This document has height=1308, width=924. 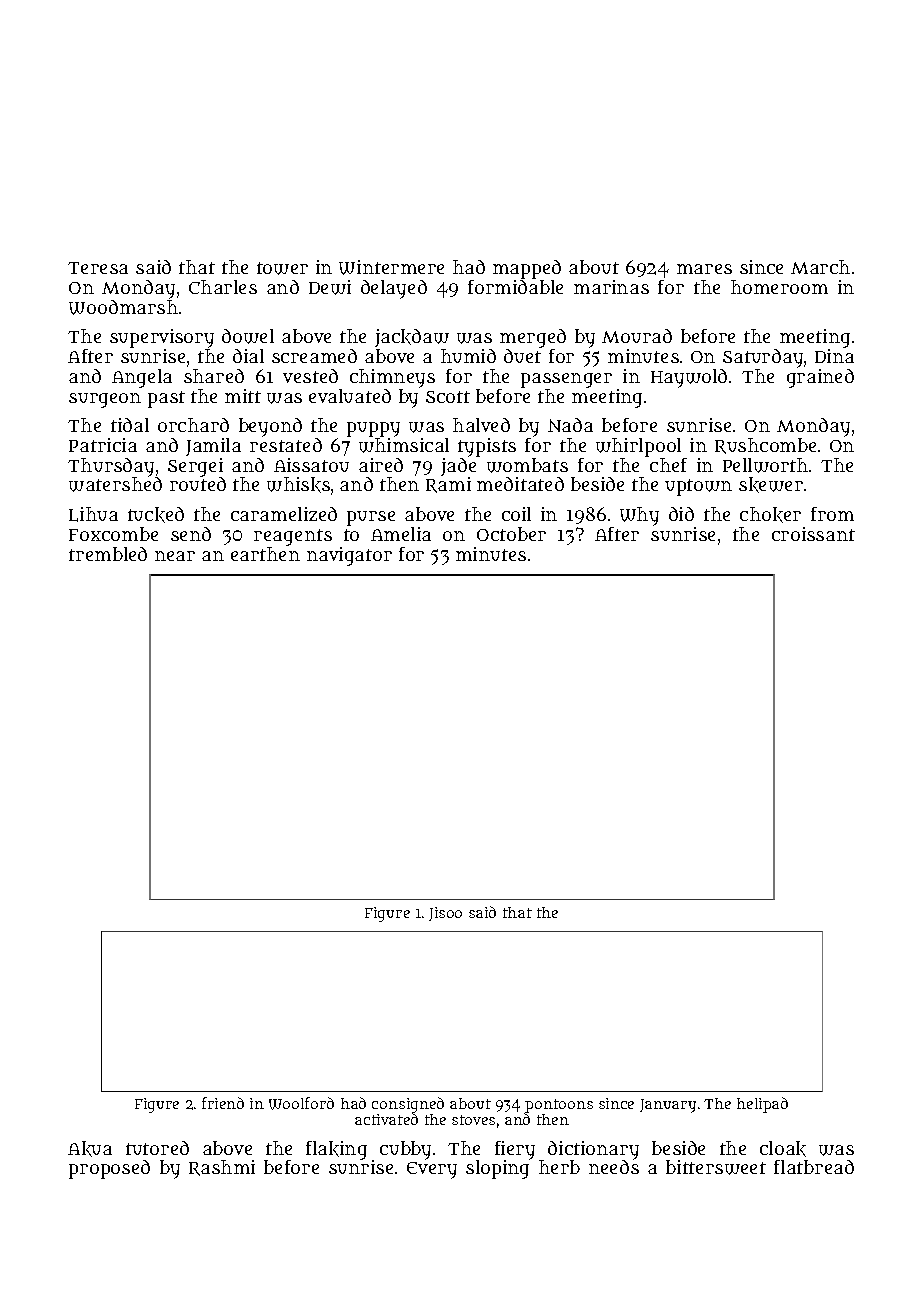 What do you see at coordinates (391, 267) in the document?
I see `Wintermere` at bounding box center [391, 267].
